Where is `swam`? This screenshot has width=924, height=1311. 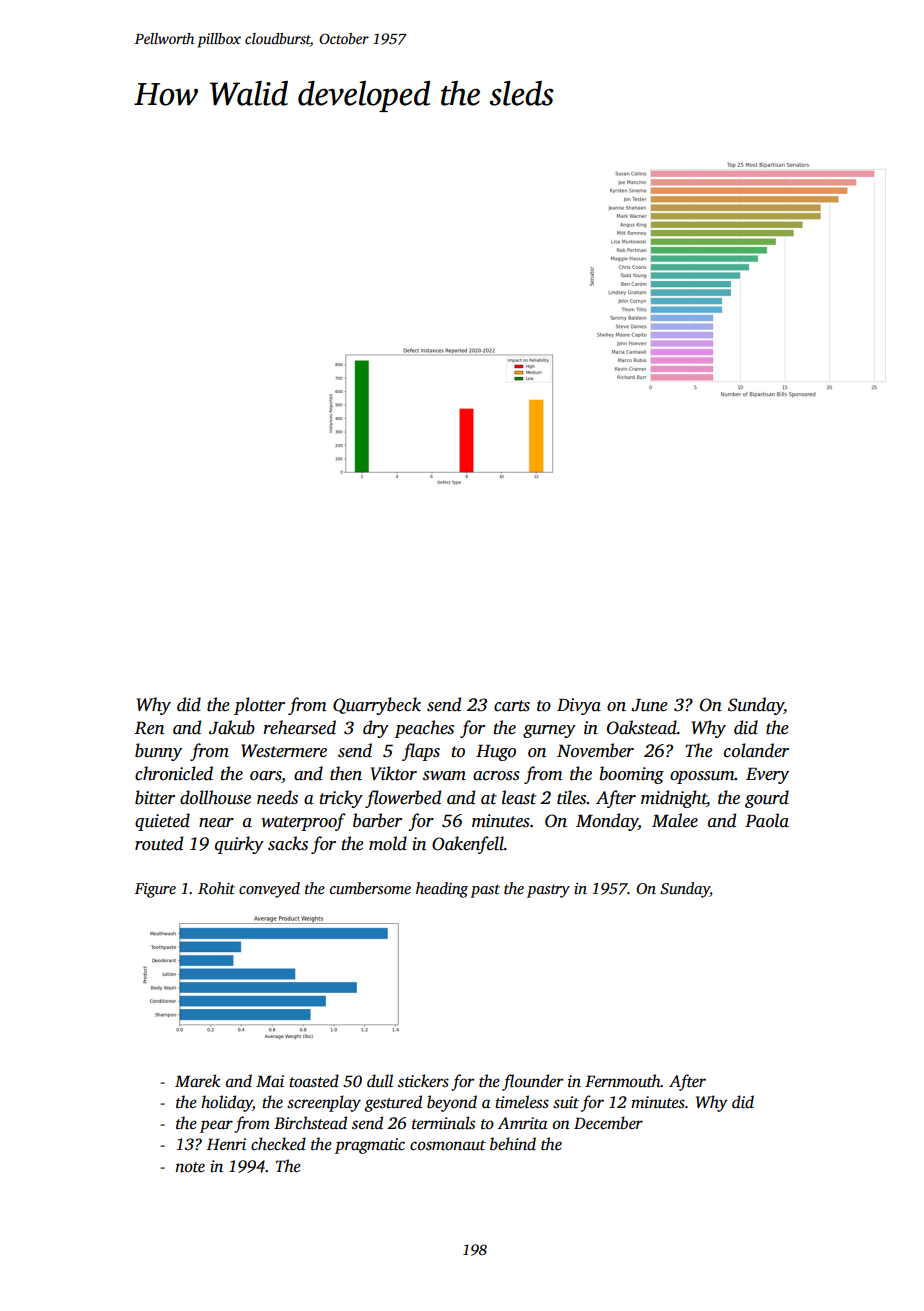 swam is located at coordinates (444, 776).
